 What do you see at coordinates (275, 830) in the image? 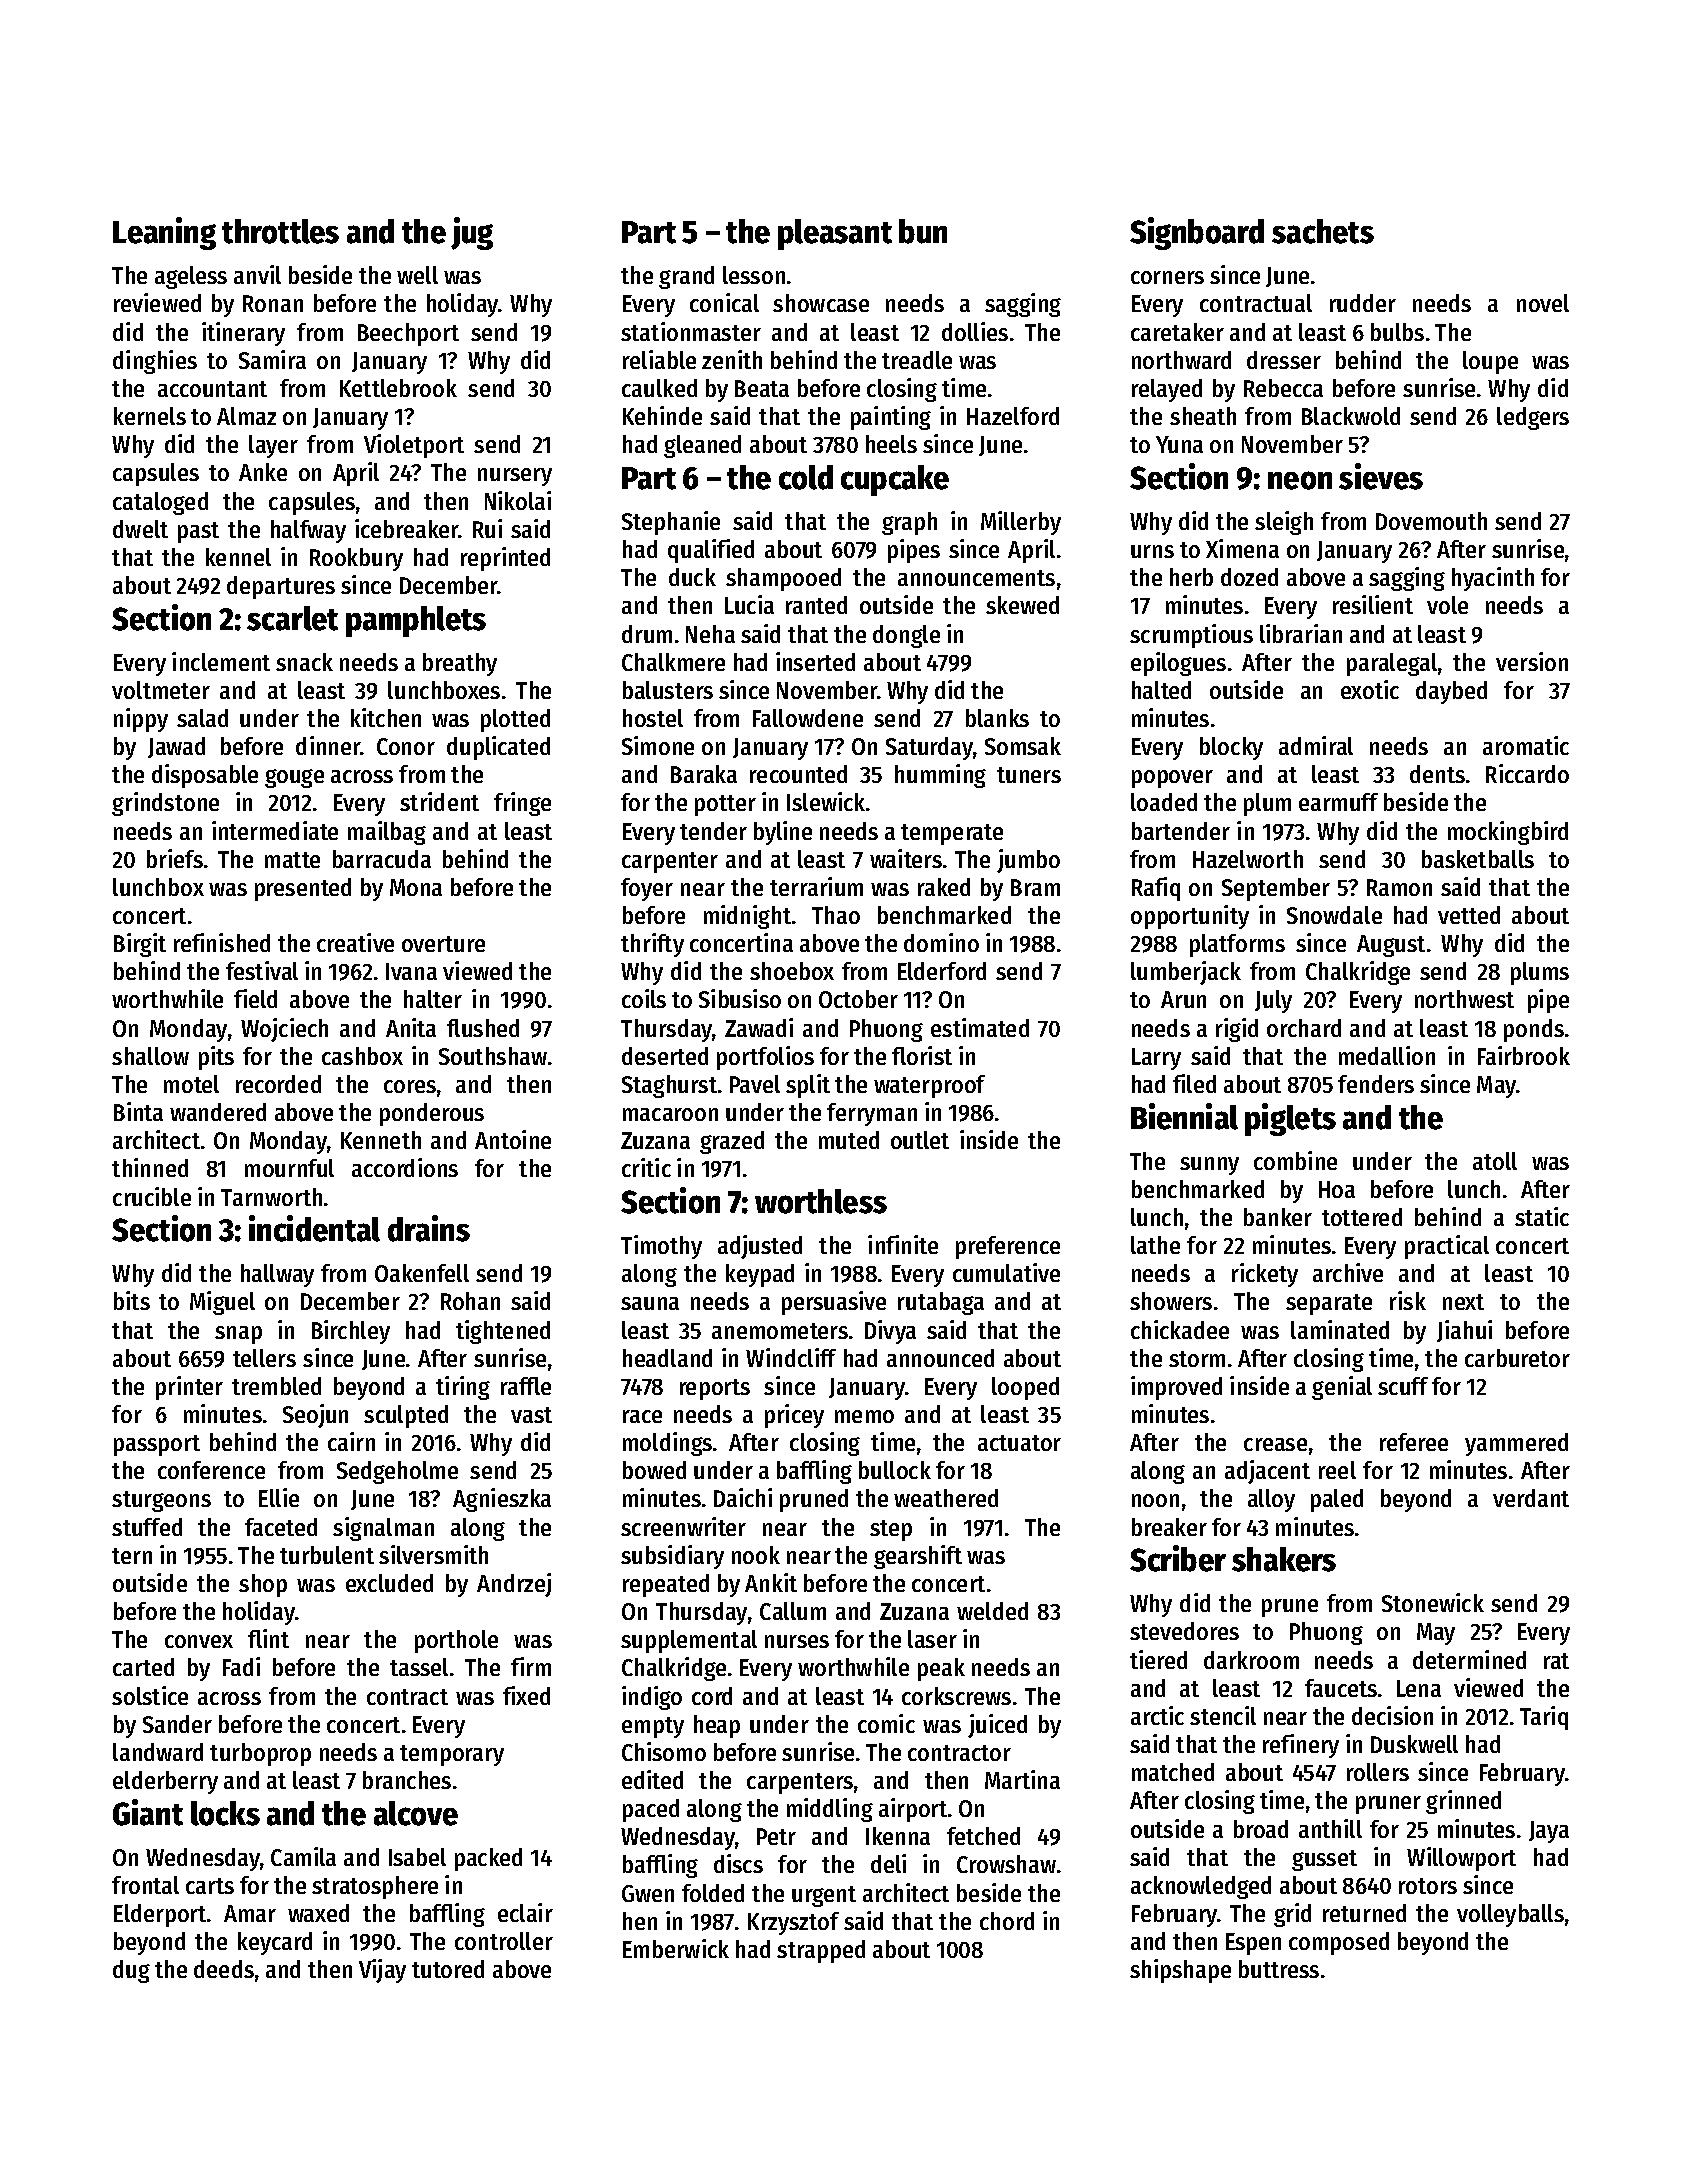
I see `intermediate` at bounding box center [275, 830].
